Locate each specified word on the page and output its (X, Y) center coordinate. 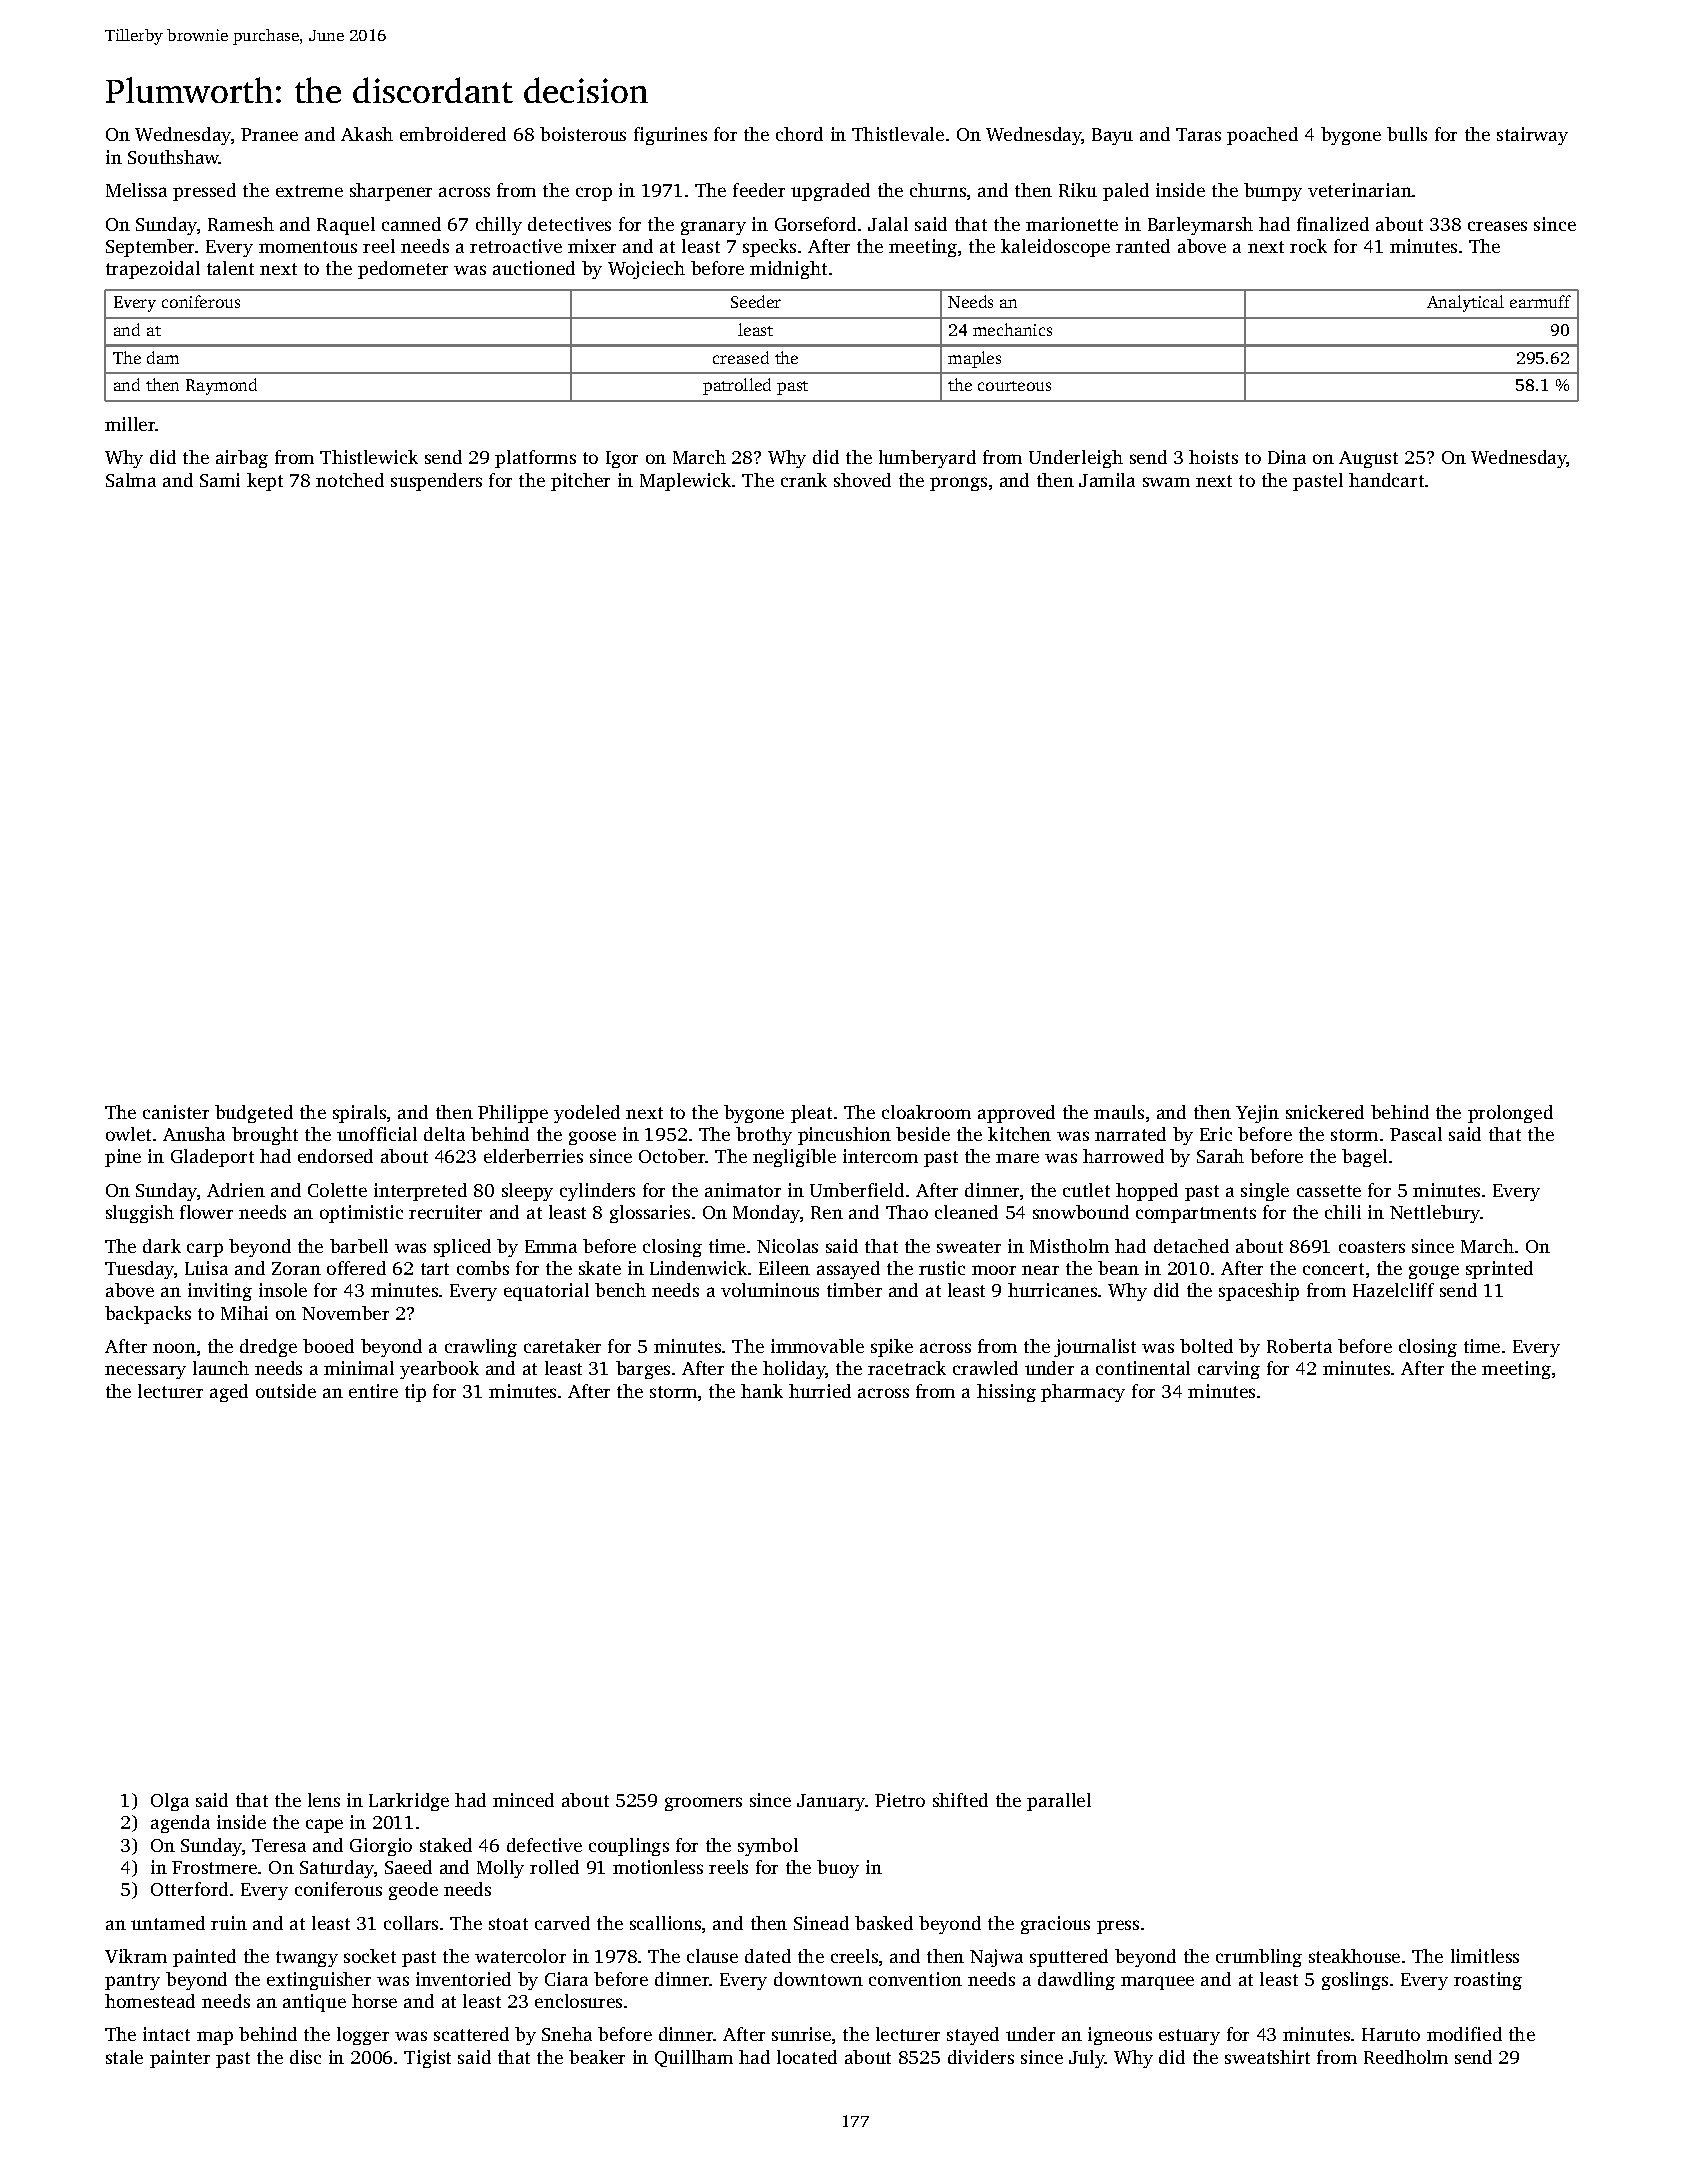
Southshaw (173, 157)
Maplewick (685, 482)
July (1087, 2059)
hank (762, 1391)
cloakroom (926, 1112)
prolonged (1510, 1114)
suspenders (436, 482)
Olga (170, 1802)
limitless (1485, 1956)
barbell (359, 1246)
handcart (1386, 480)
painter (180, 2059)
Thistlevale (898, 134)
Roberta (1299, 1346)
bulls (1407, 134)
